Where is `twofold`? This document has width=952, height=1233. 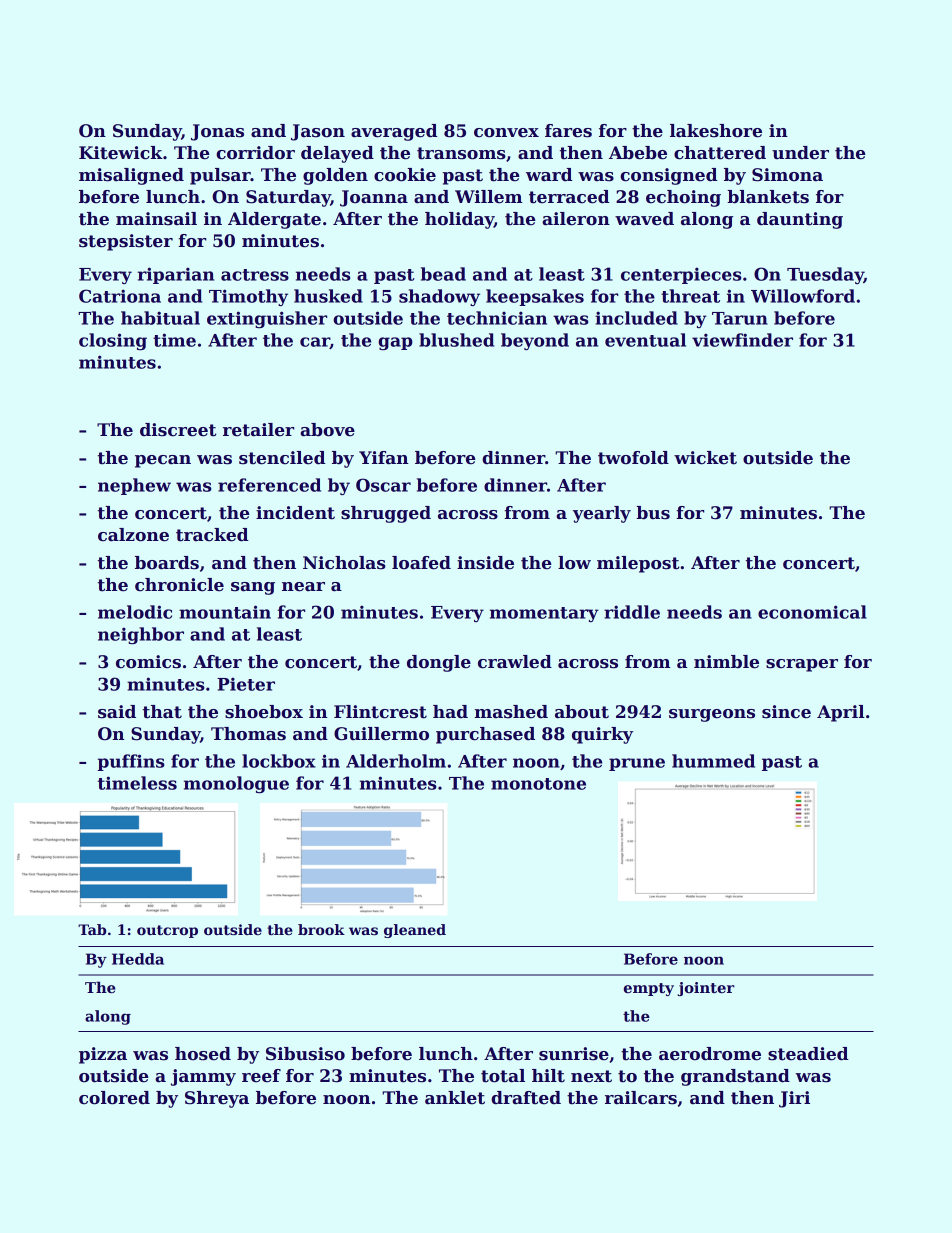
twofold is located at coordinates (633, 458).
